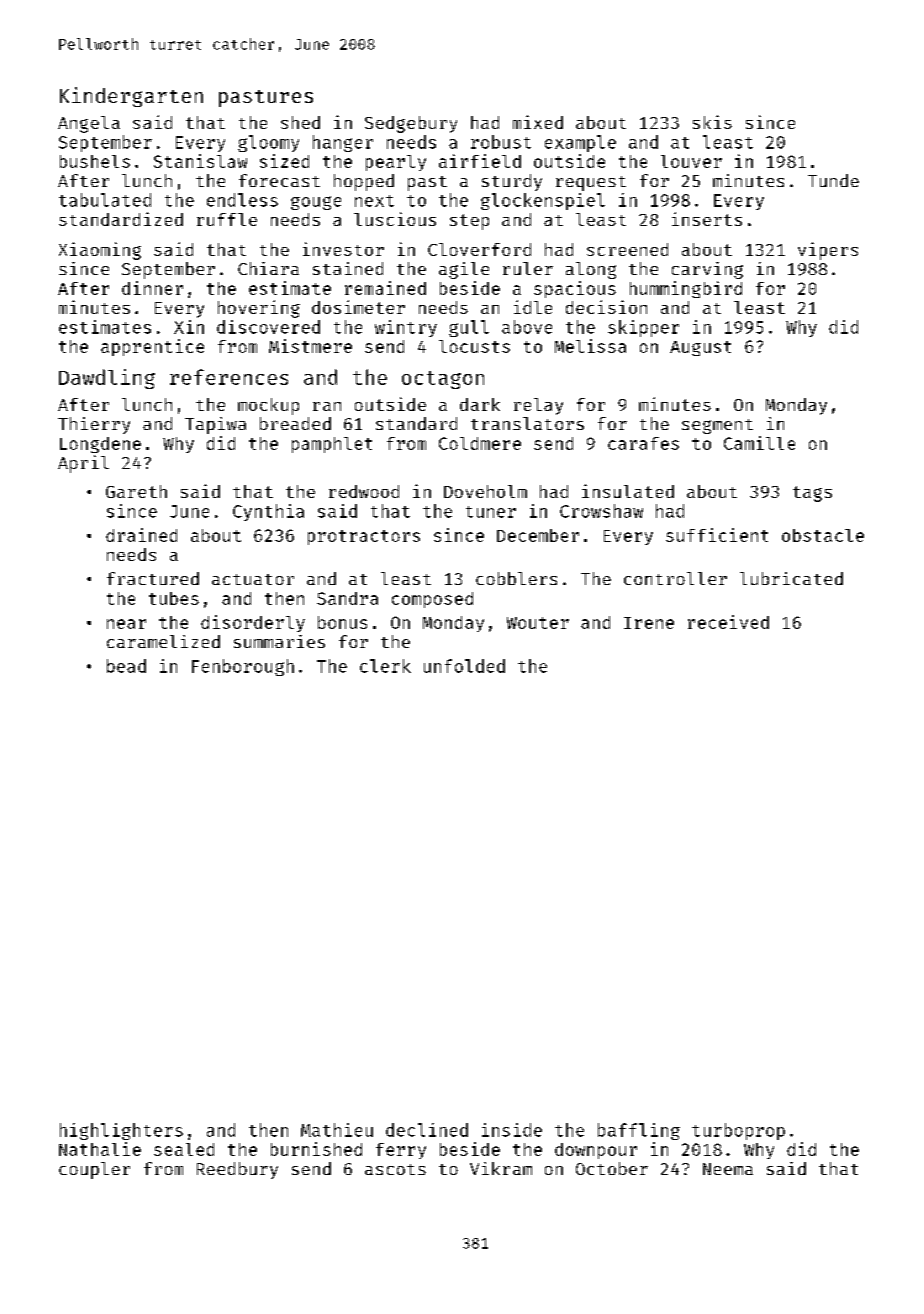  What do you see at coordinates (131, 97) in the screenshot?
I see `Kindergarten` at bounding box center [131, 97].
